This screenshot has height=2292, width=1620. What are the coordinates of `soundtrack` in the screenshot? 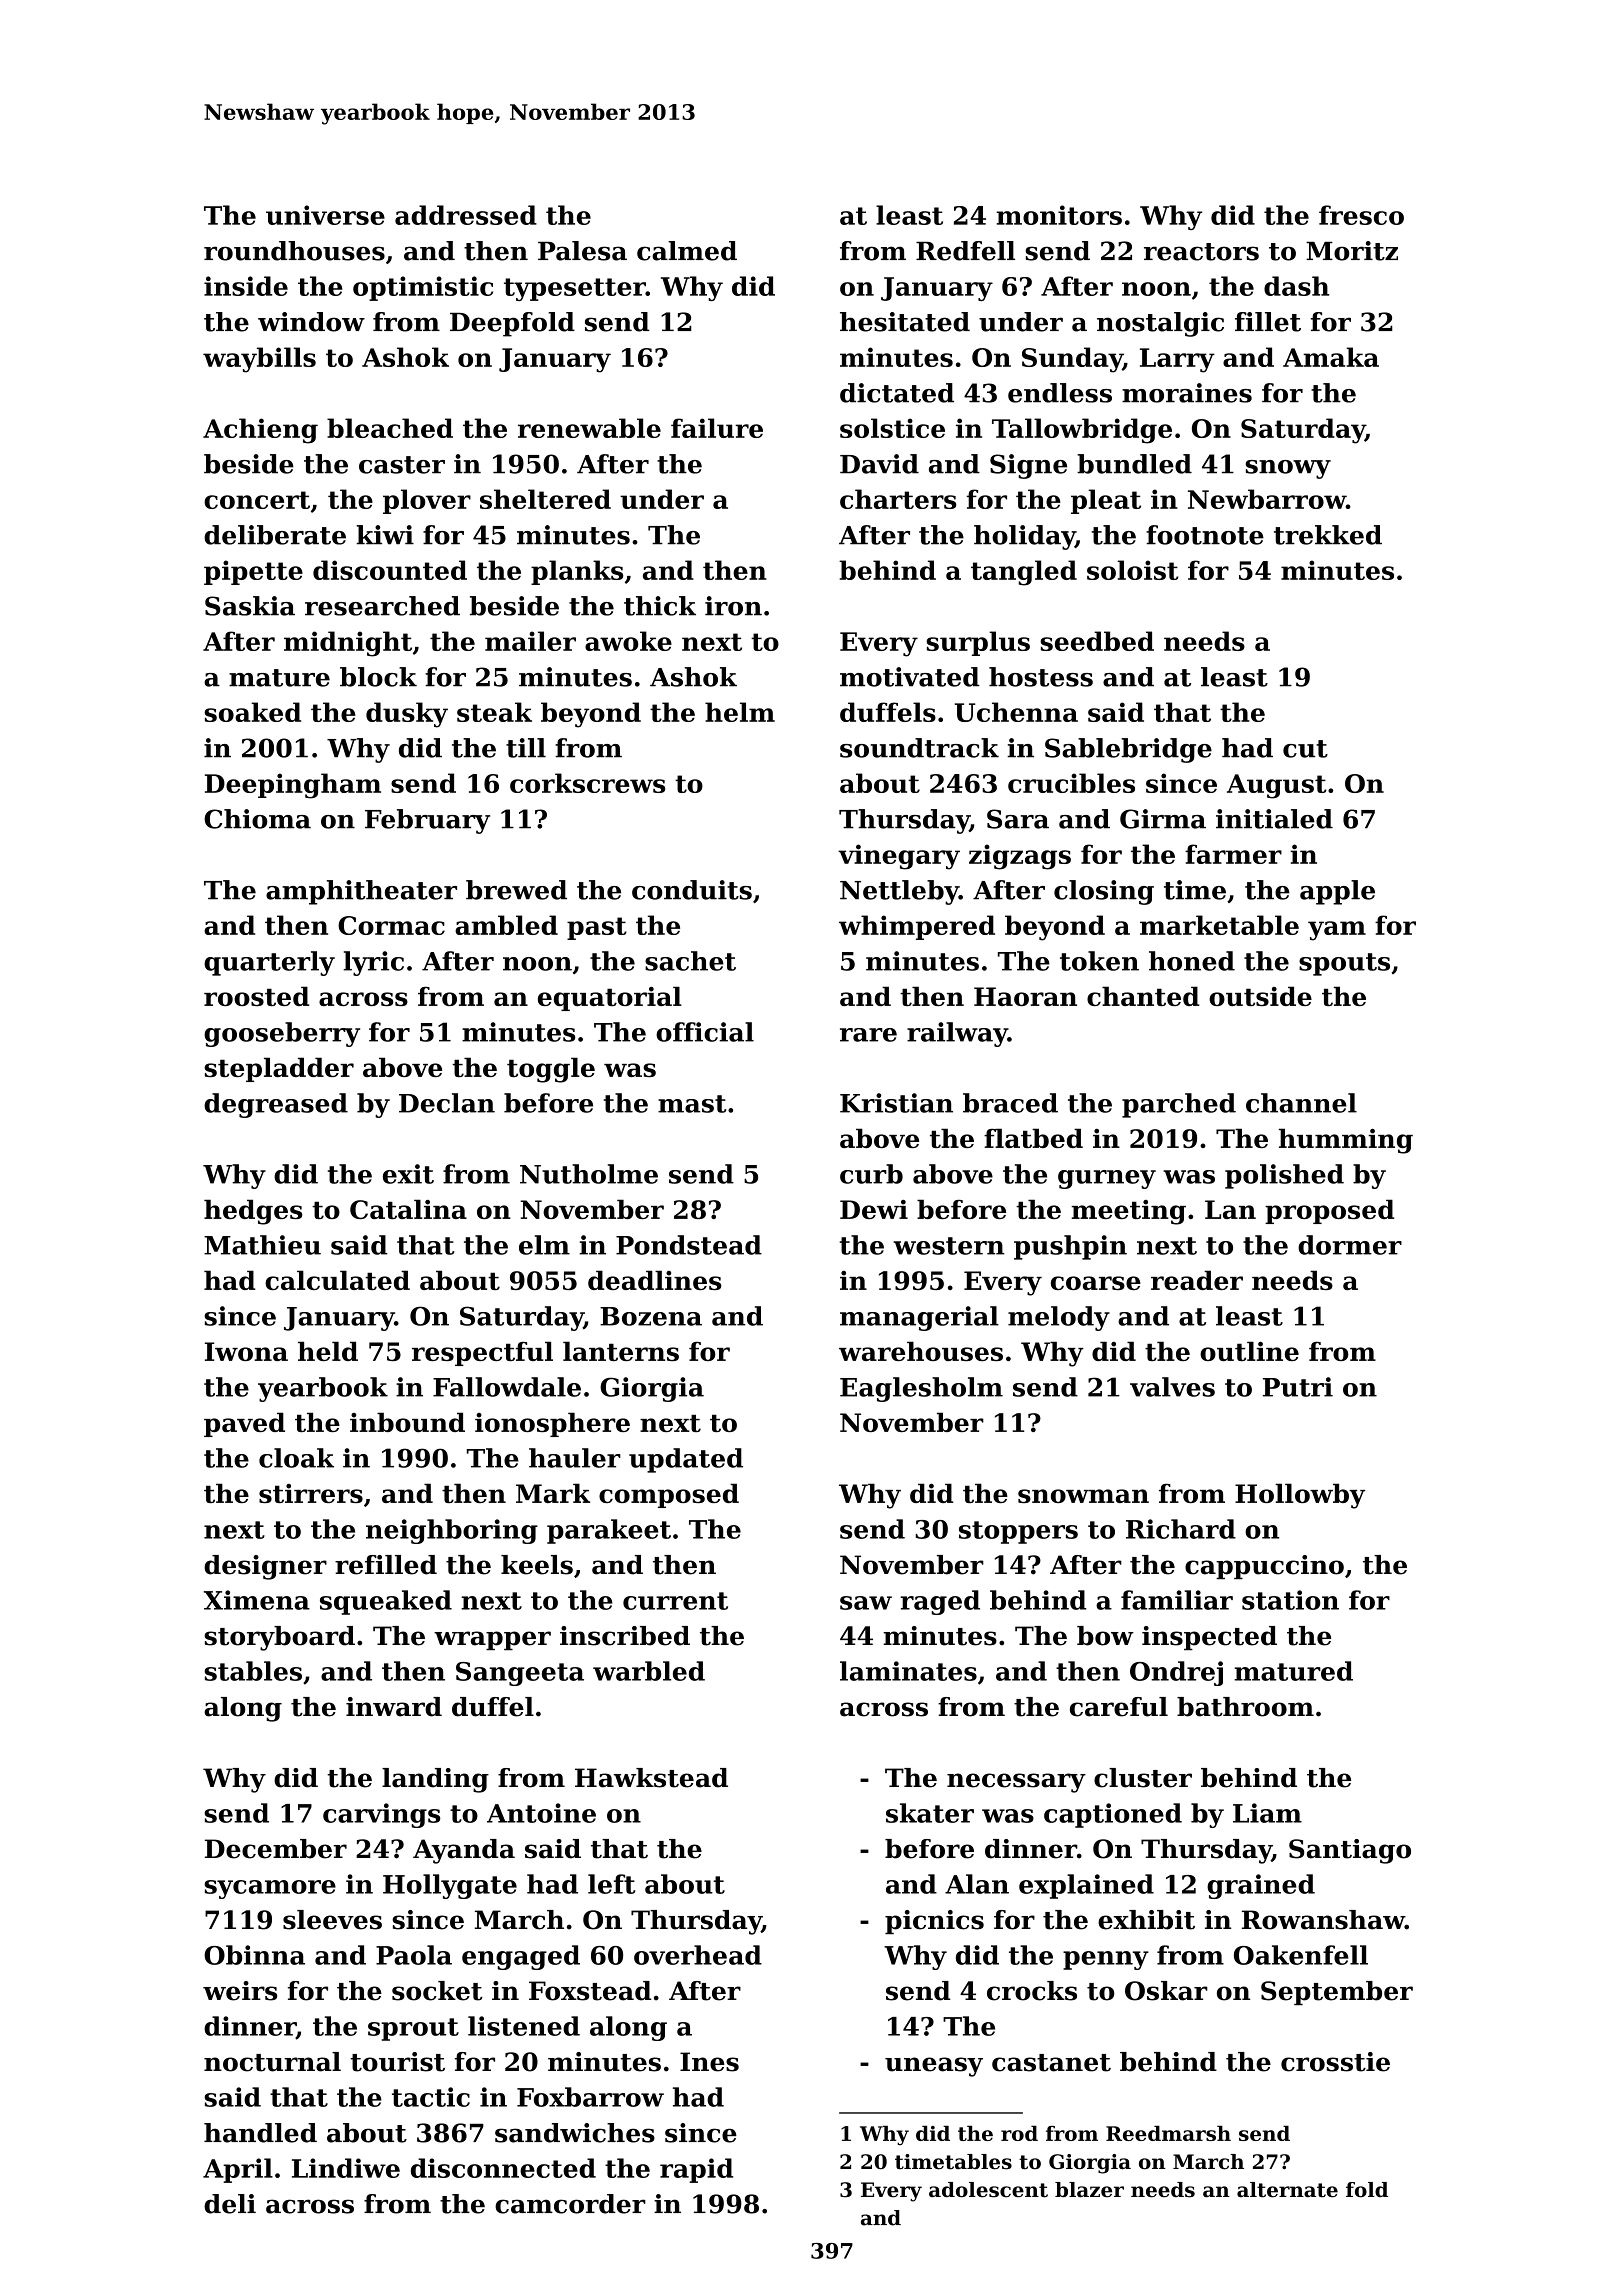 It's located at (919, 748).
